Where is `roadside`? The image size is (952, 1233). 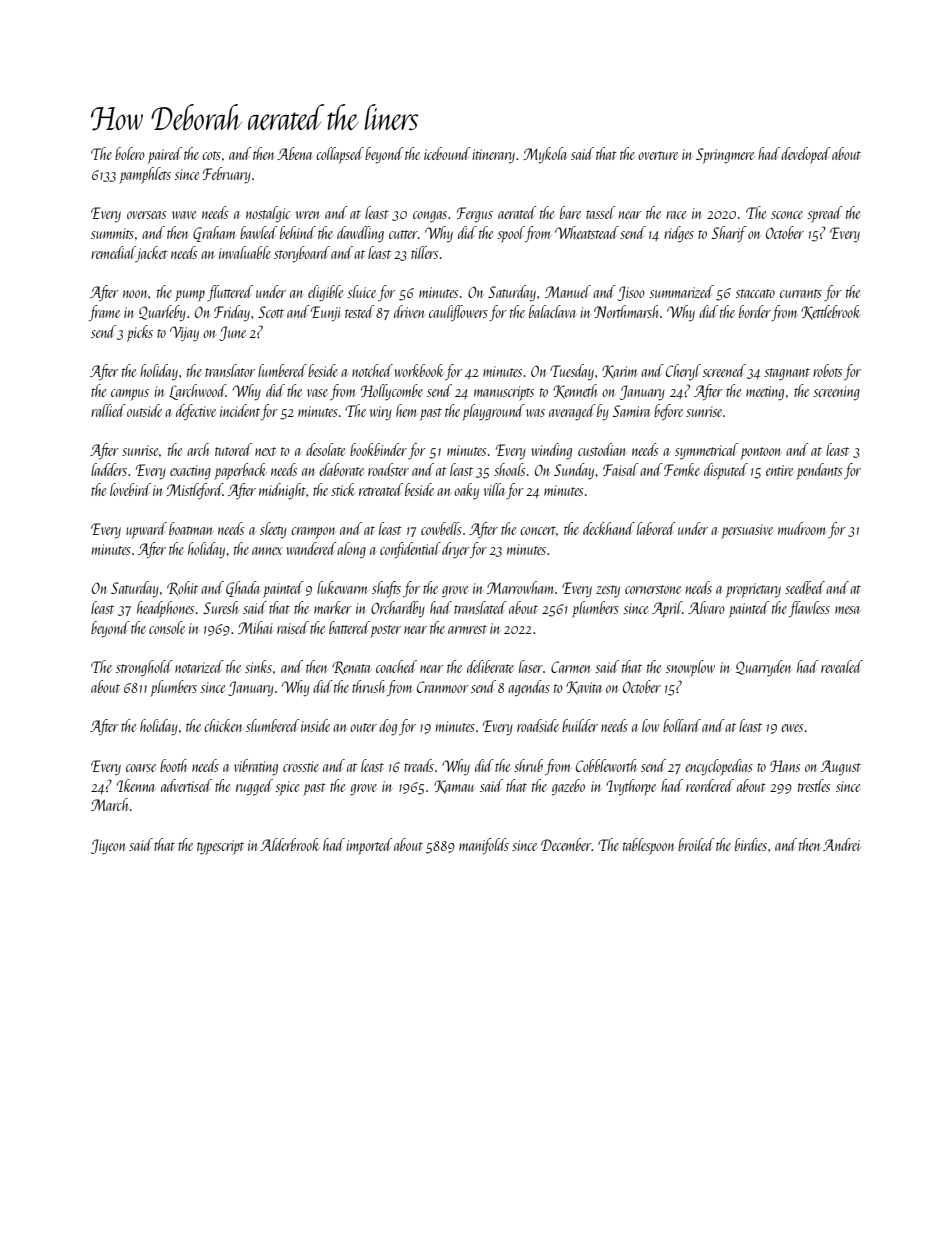
roadside is located at coordinates (538, 725).
